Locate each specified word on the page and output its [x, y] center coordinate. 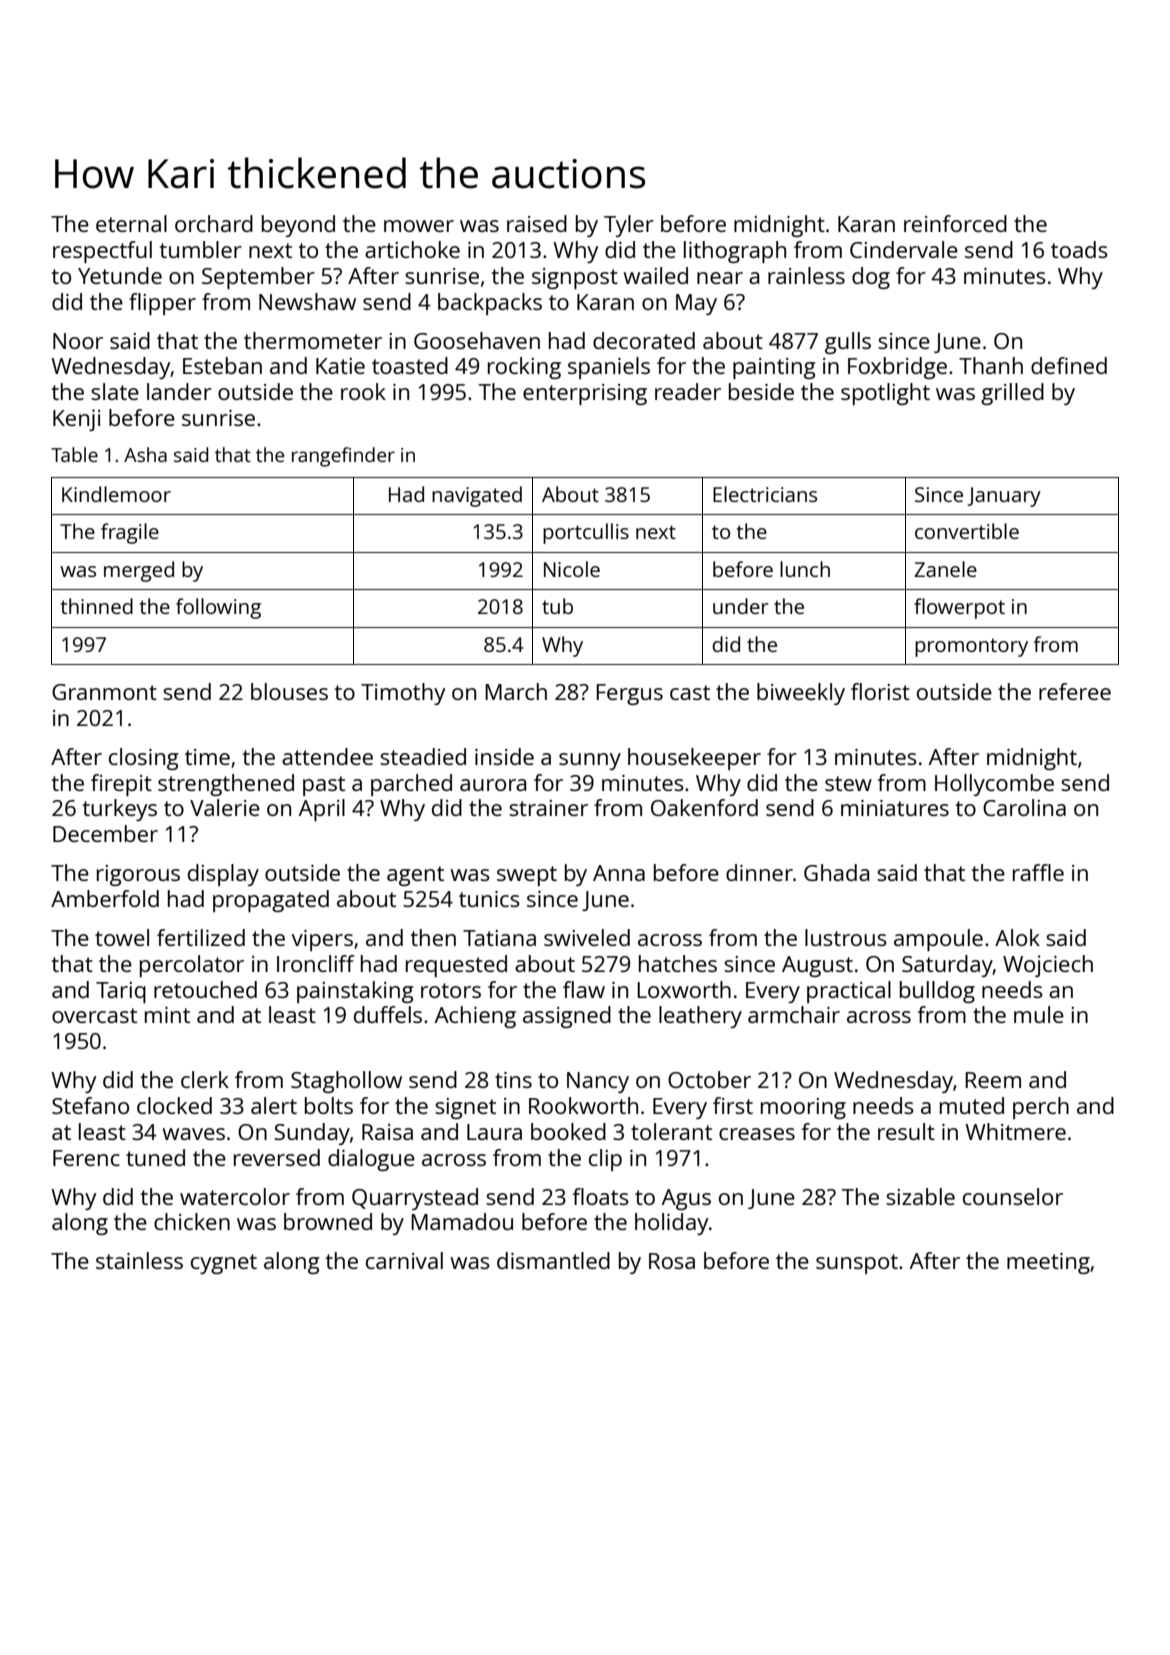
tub [557, 606]
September [258, 278]
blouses [289, 691]
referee [1075, 691]
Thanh [991, 365]
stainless [139, 1260]
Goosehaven [477, 340]
